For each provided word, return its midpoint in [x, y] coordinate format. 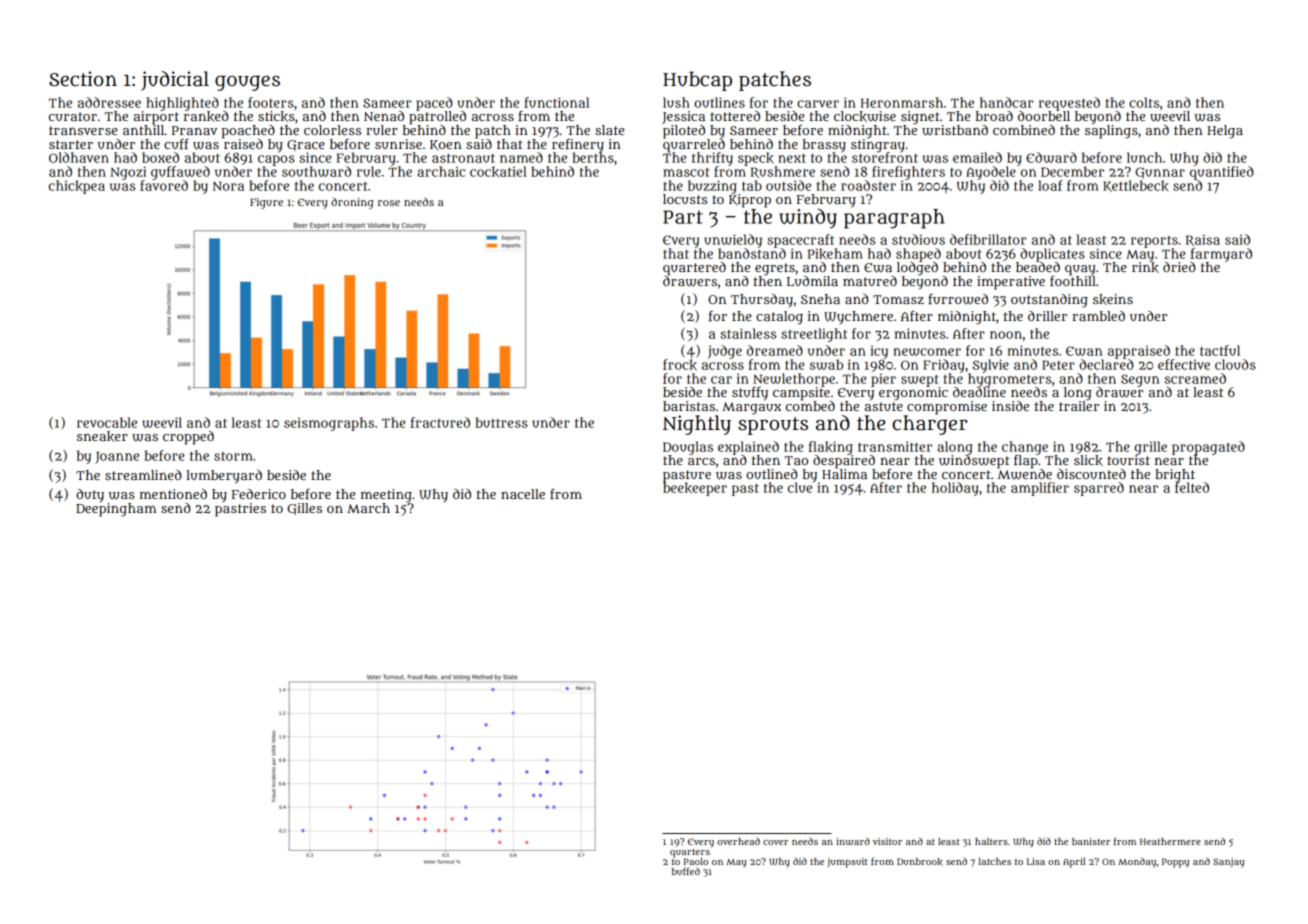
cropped [188, 438]
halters [991, 841]
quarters [690, 853]
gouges [247, 83]
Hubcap [697, 81]
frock [680, 365]
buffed [686, 871]
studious [918, 239]
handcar [1007, 102]
